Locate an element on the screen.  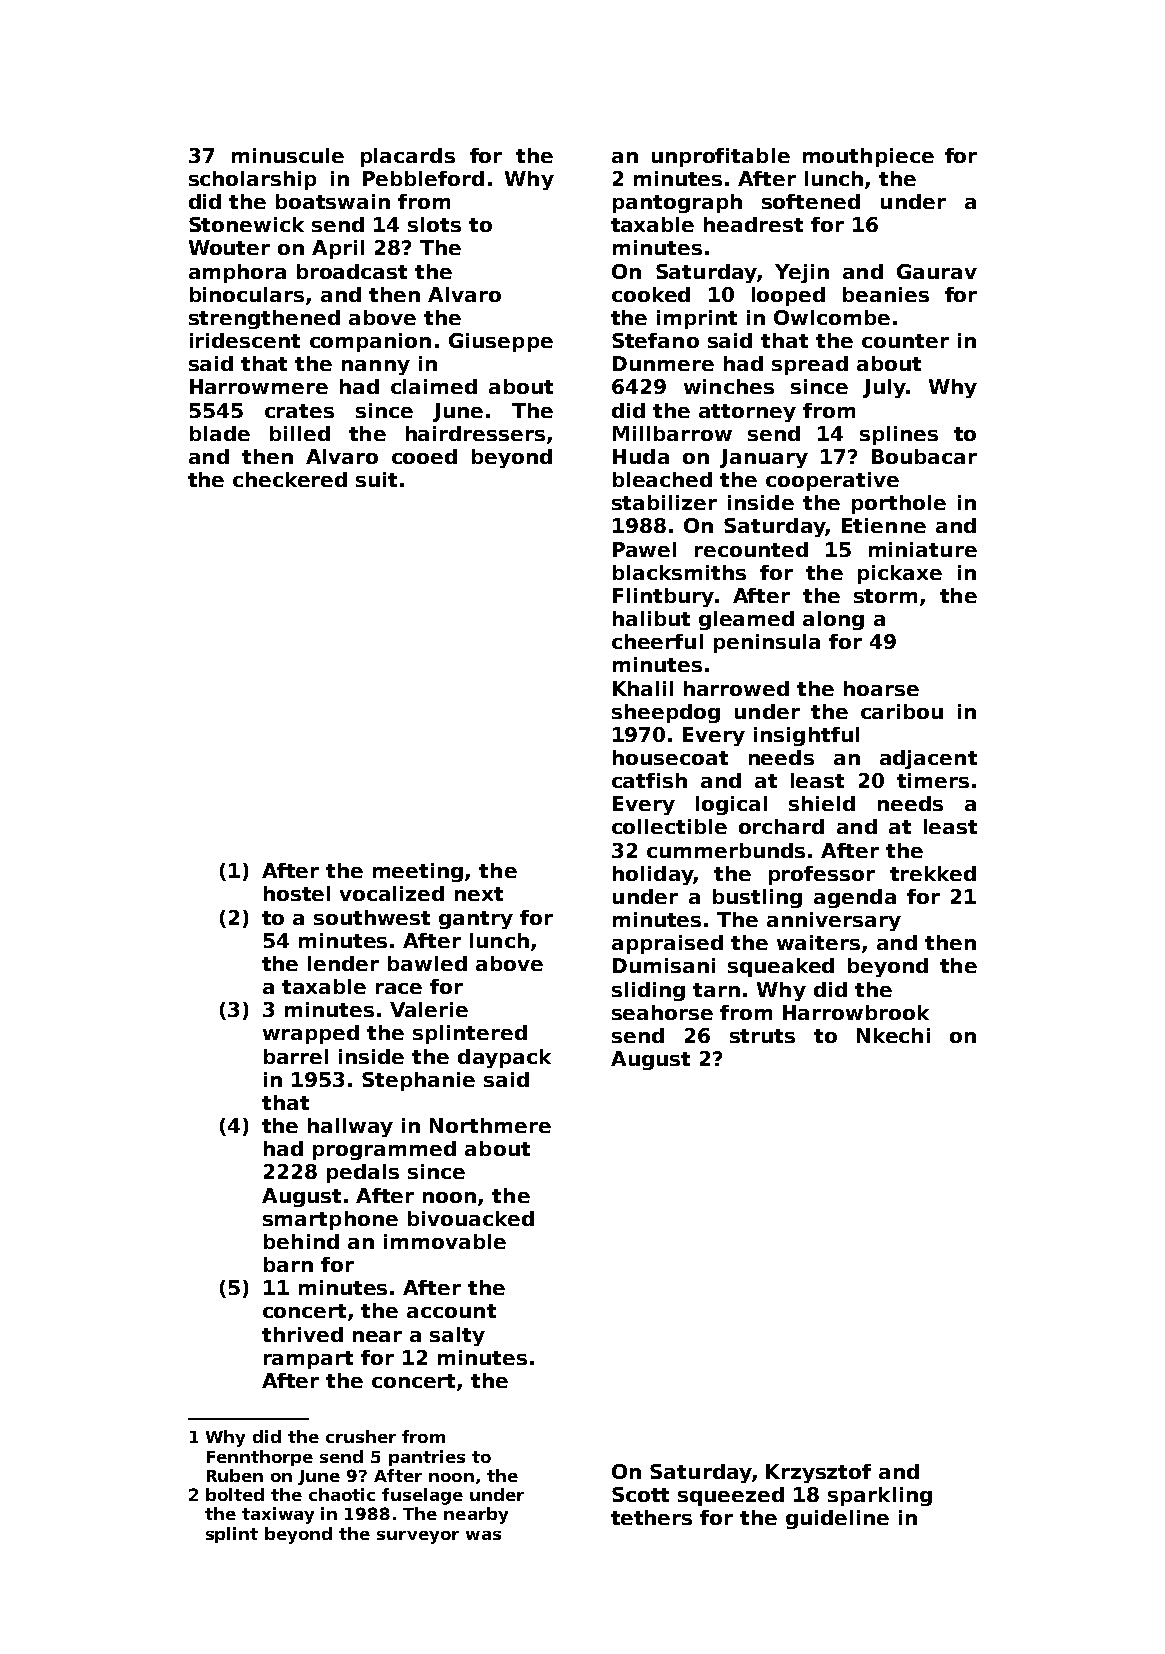
anniversary is located at coordinates (834, 921).
